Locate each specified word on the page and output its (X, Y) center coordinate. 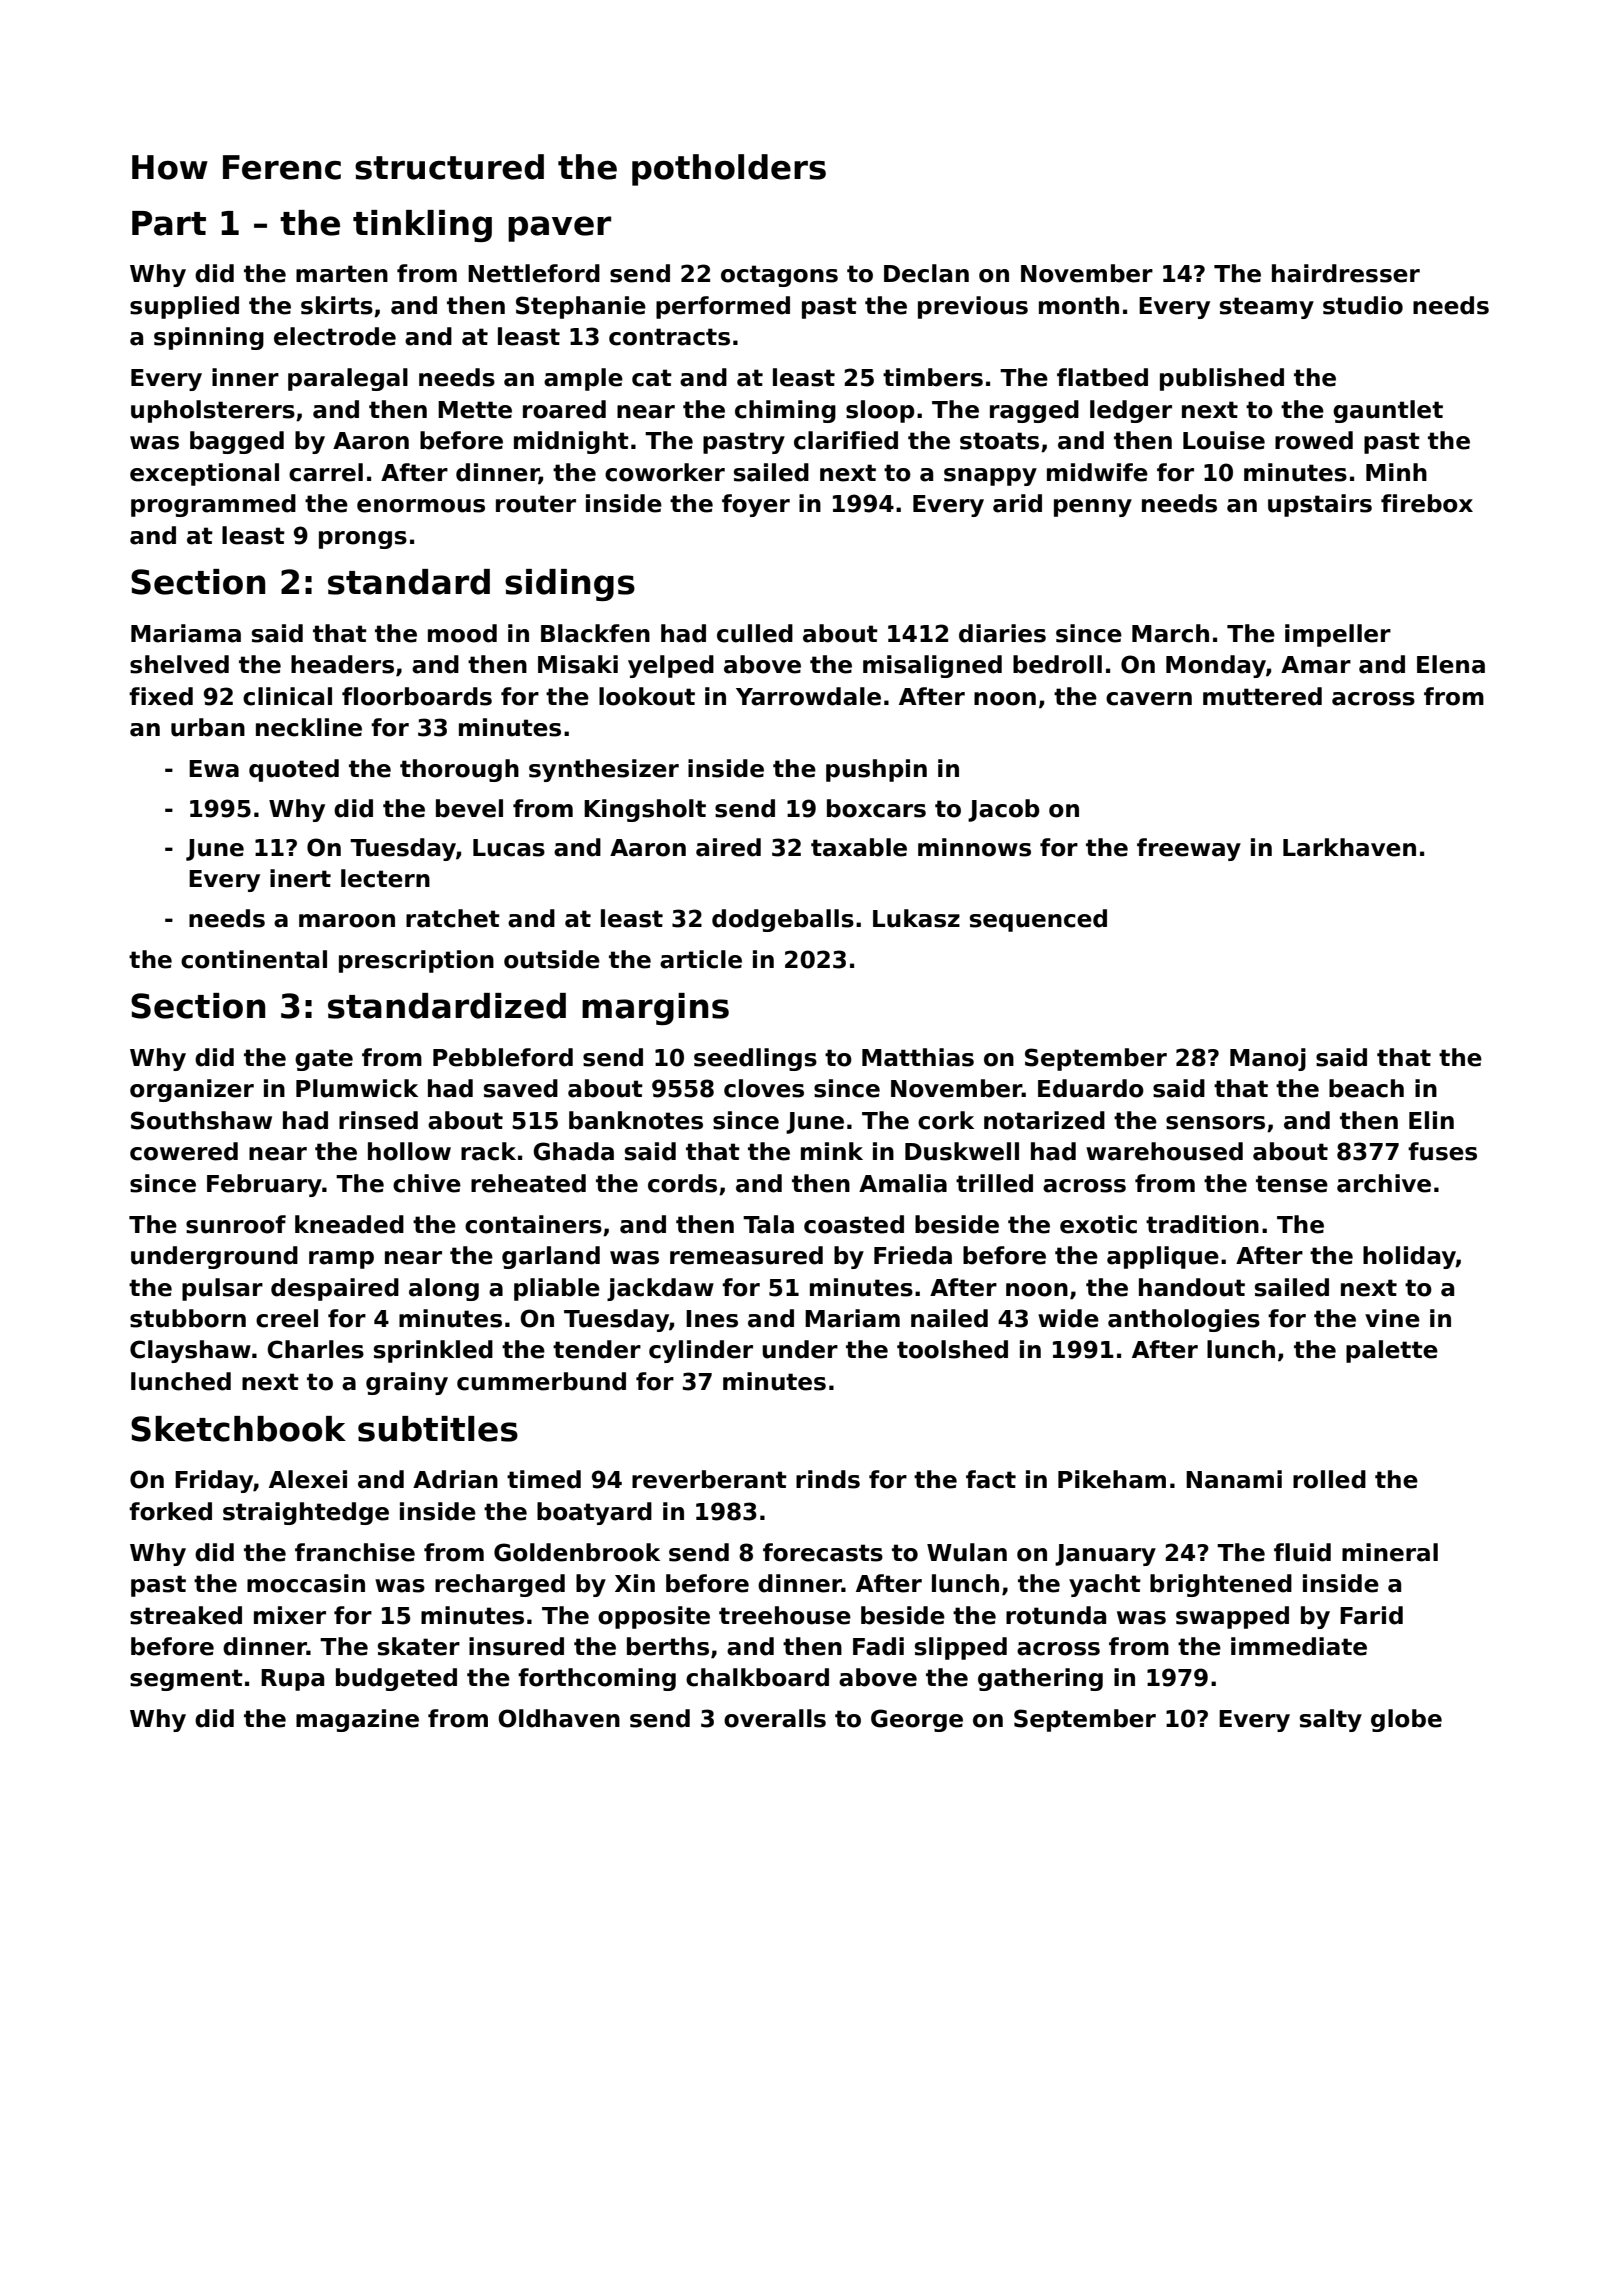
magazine (357, 1720)
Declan (926, 273)
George (917, 1720)
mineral (1390, 1552)
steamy (1267, 308)
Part (169, 223)
